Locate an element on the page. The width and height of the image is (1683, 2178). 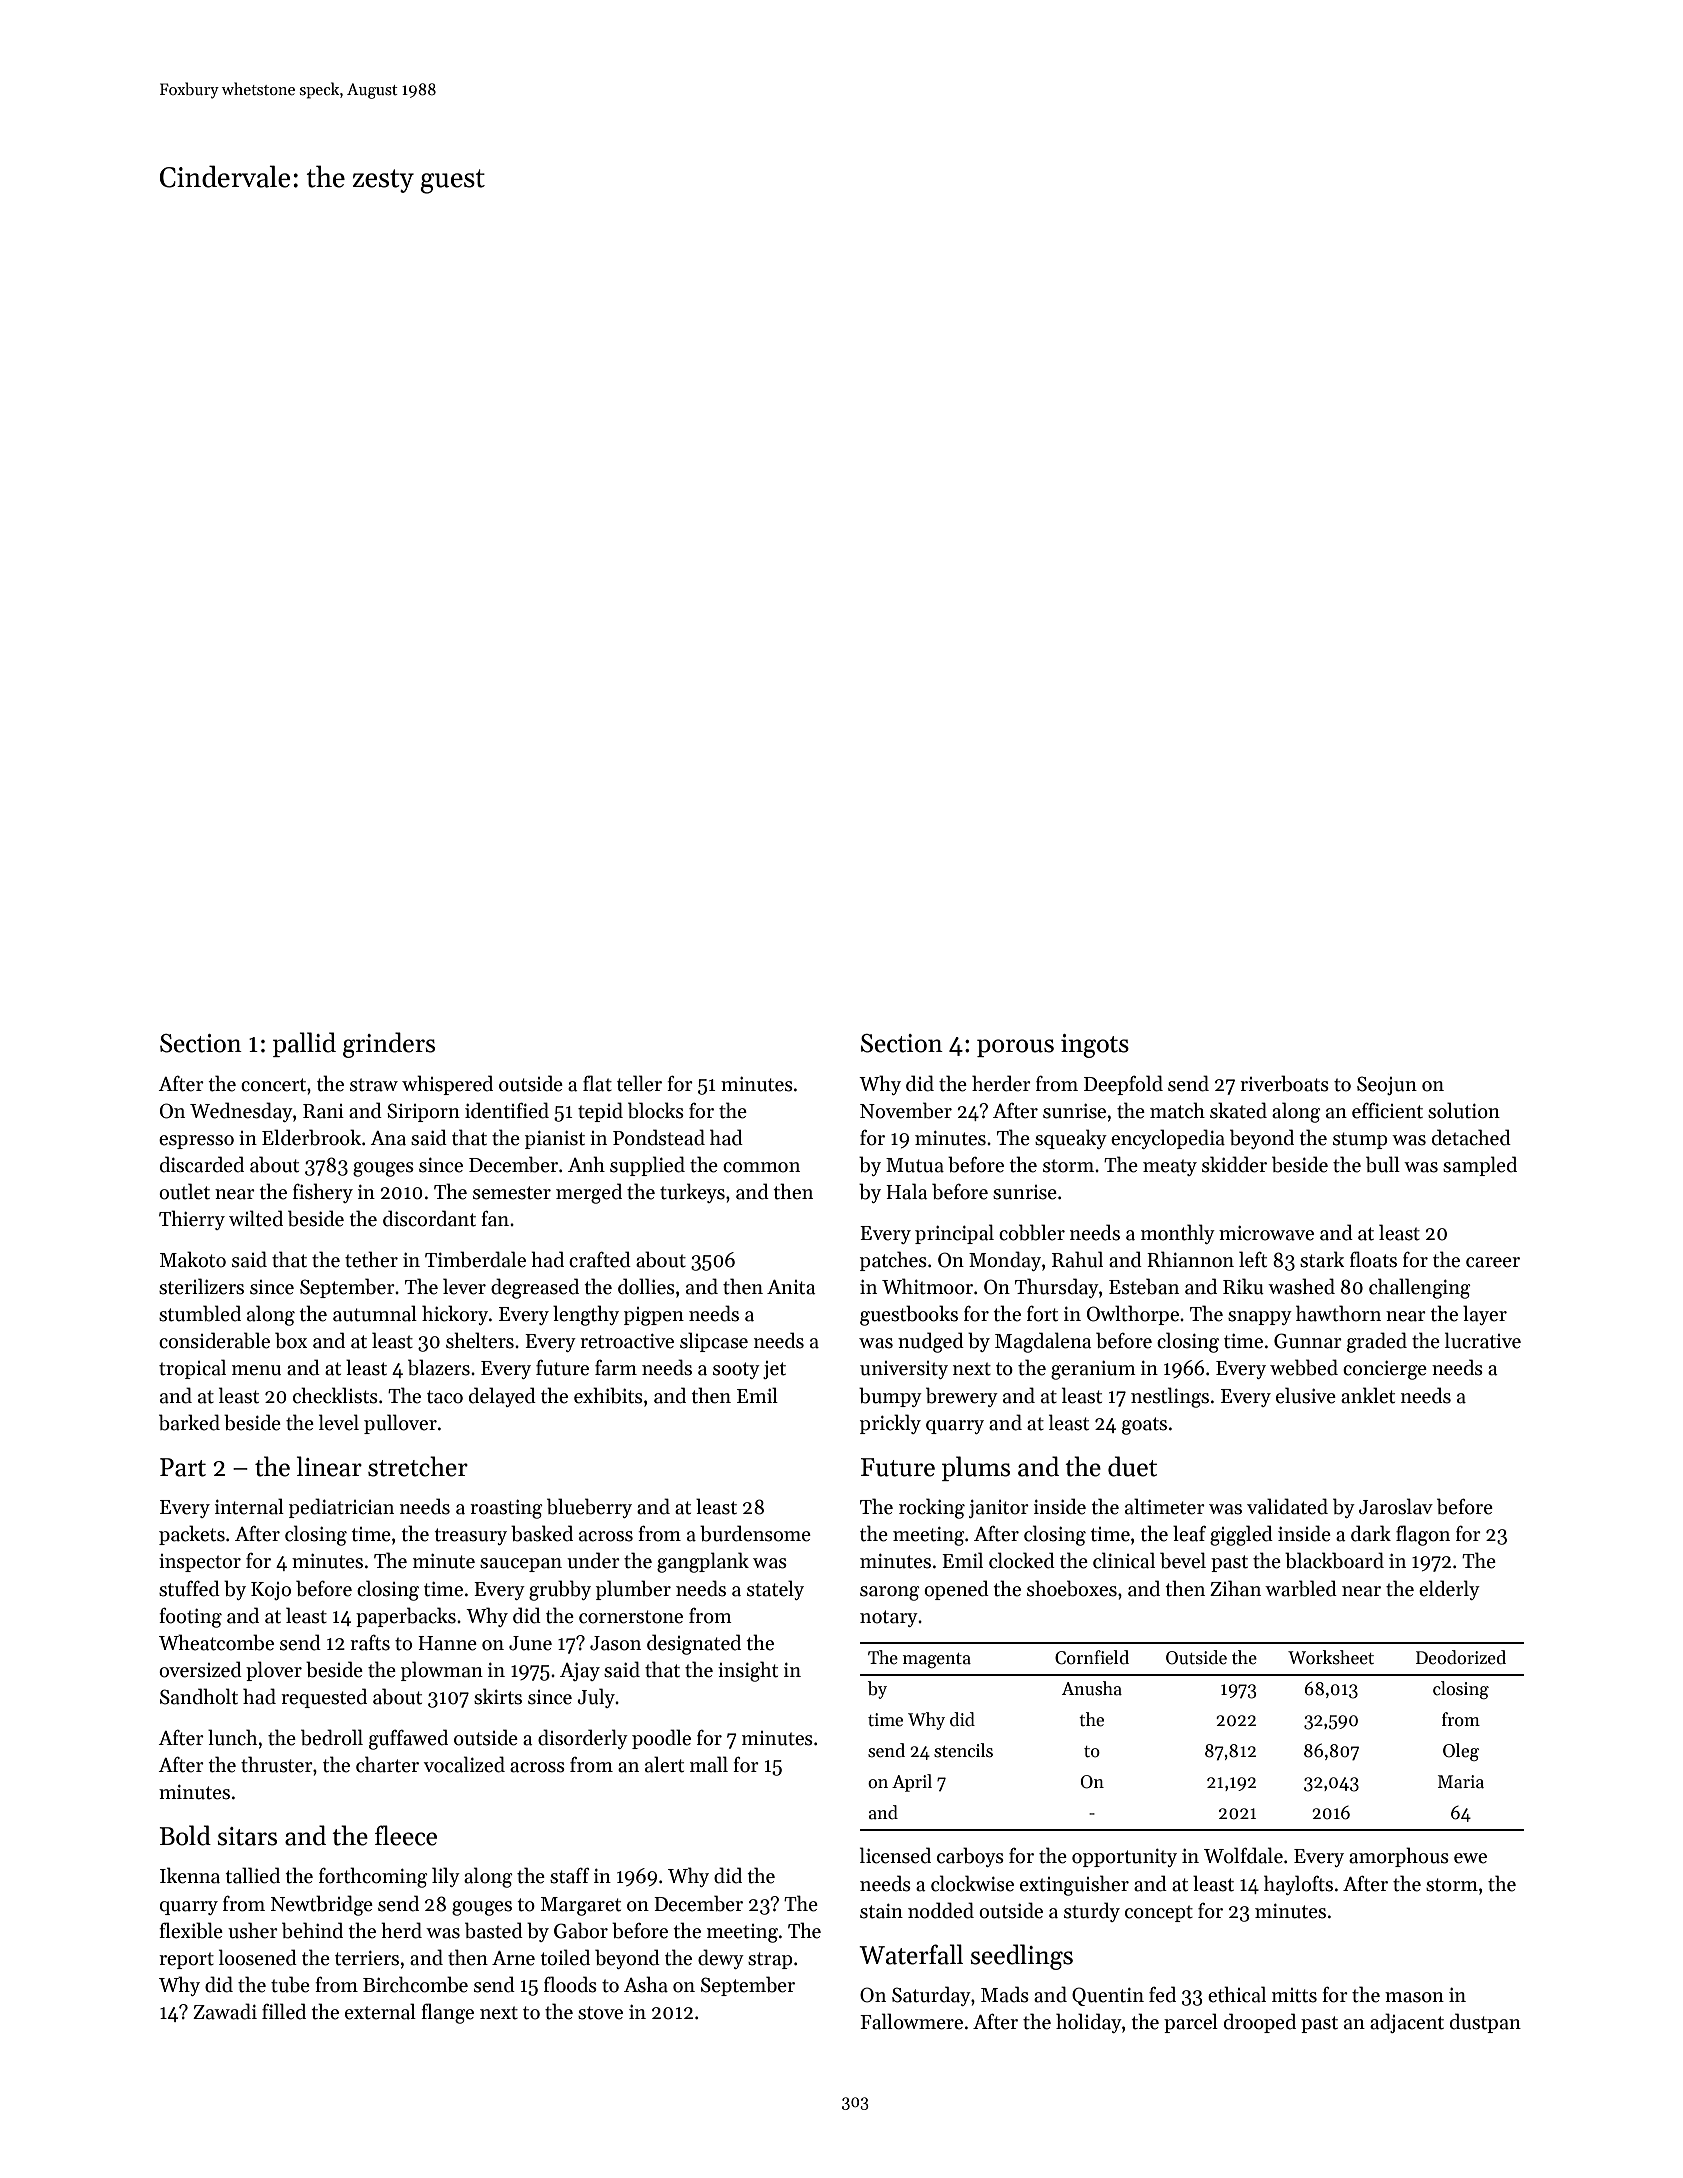
stove is located at coordinates (600, 2013).
